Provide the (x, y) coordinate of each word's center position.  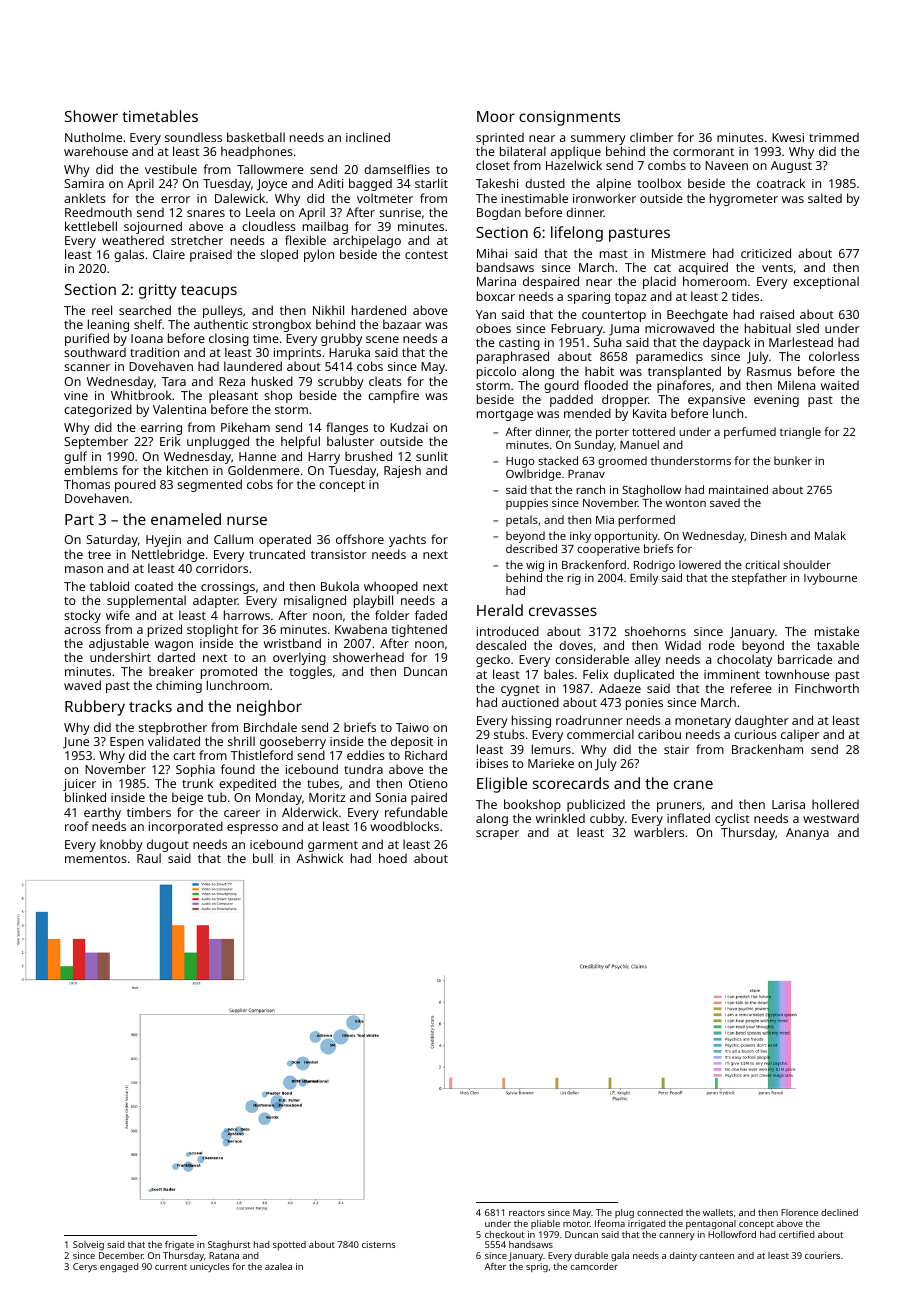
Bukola (340, 586)
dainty (683, 1256)
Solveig (88, 1245)
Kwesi (788, 137)
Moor (496, 116)
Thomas (87, 484)
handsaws (531, 1244)
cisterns (379, 1244)
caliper (800, 735)
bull (263, 858)
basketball (256, 137)
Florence (799, 1212)
